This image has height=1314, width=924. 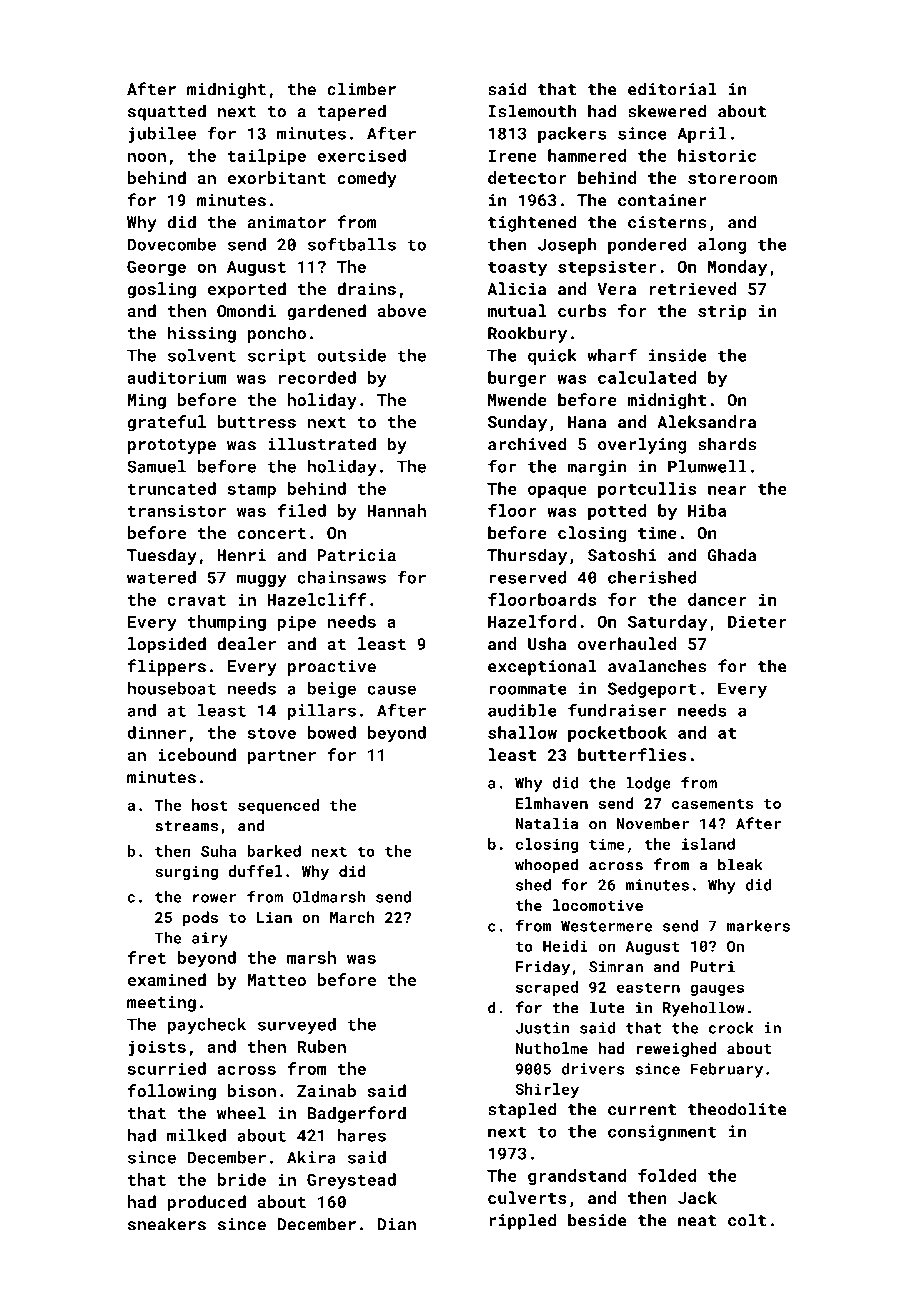 I want to click on colt, so click(x=747, y=1220).
